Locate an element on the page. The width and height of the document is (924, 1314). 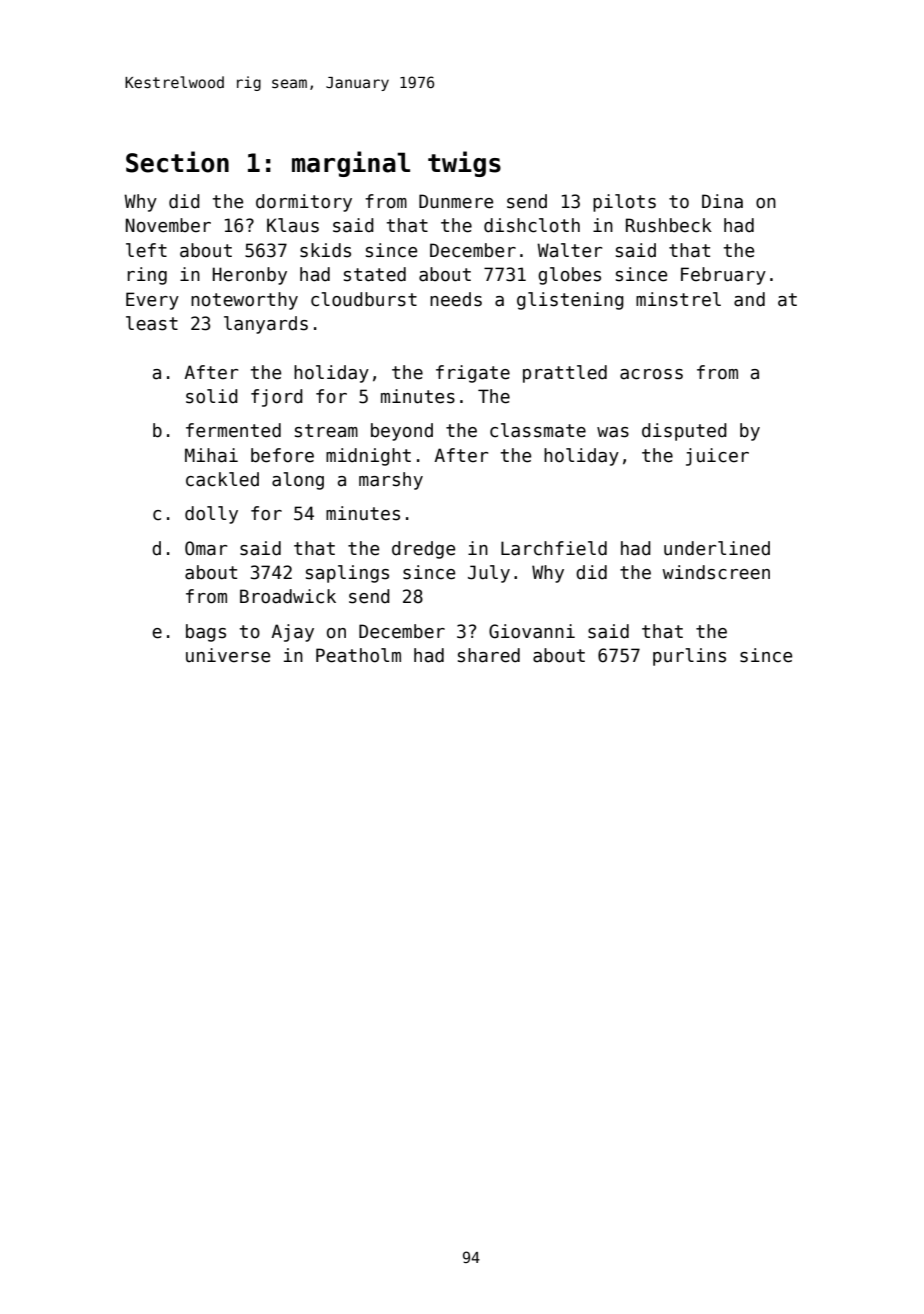
along is located at coordinates (298, 481).
